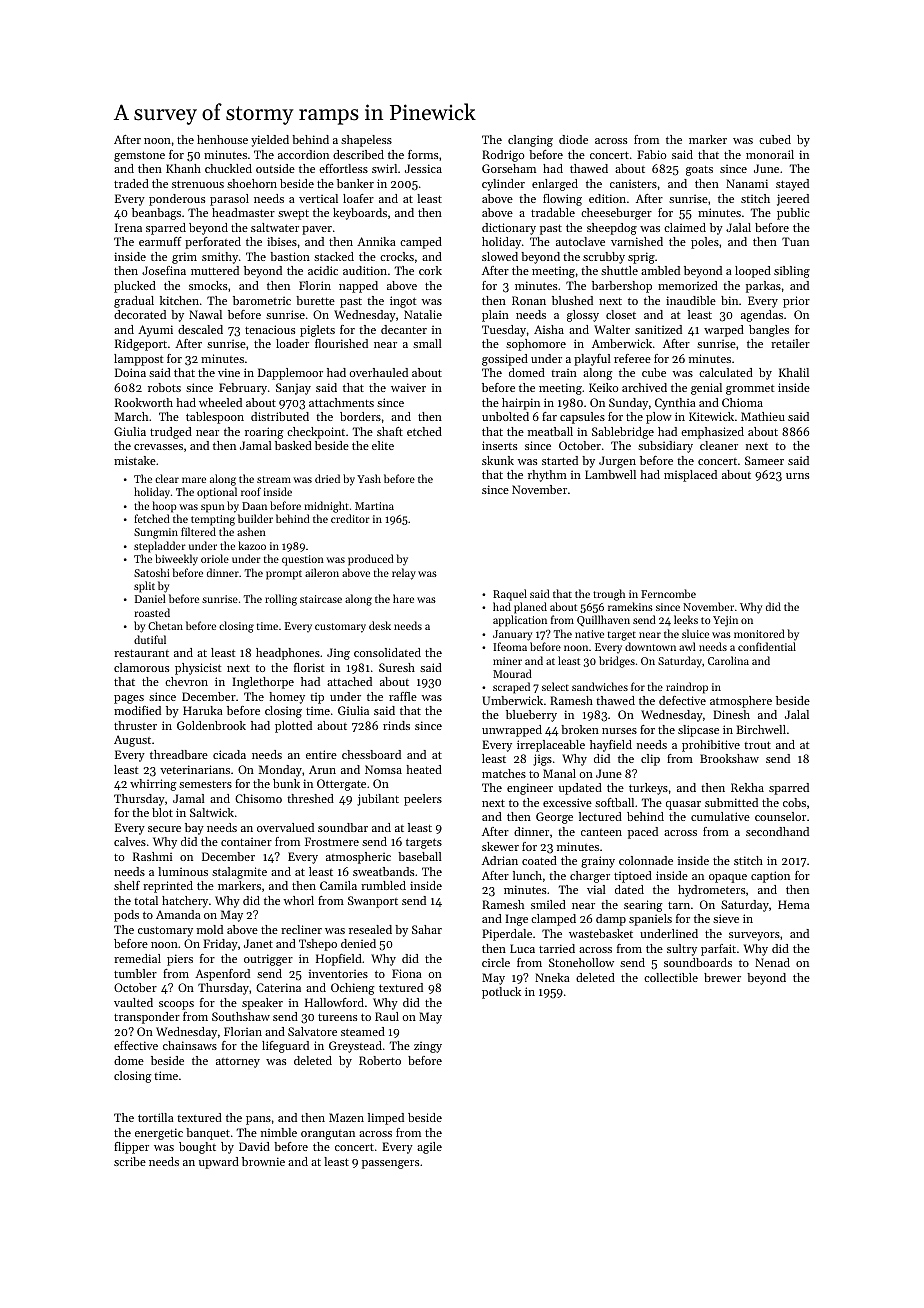  Describe the element at coordinates (675, 404) in the screenshot. I see `Cynthia` at that location.
